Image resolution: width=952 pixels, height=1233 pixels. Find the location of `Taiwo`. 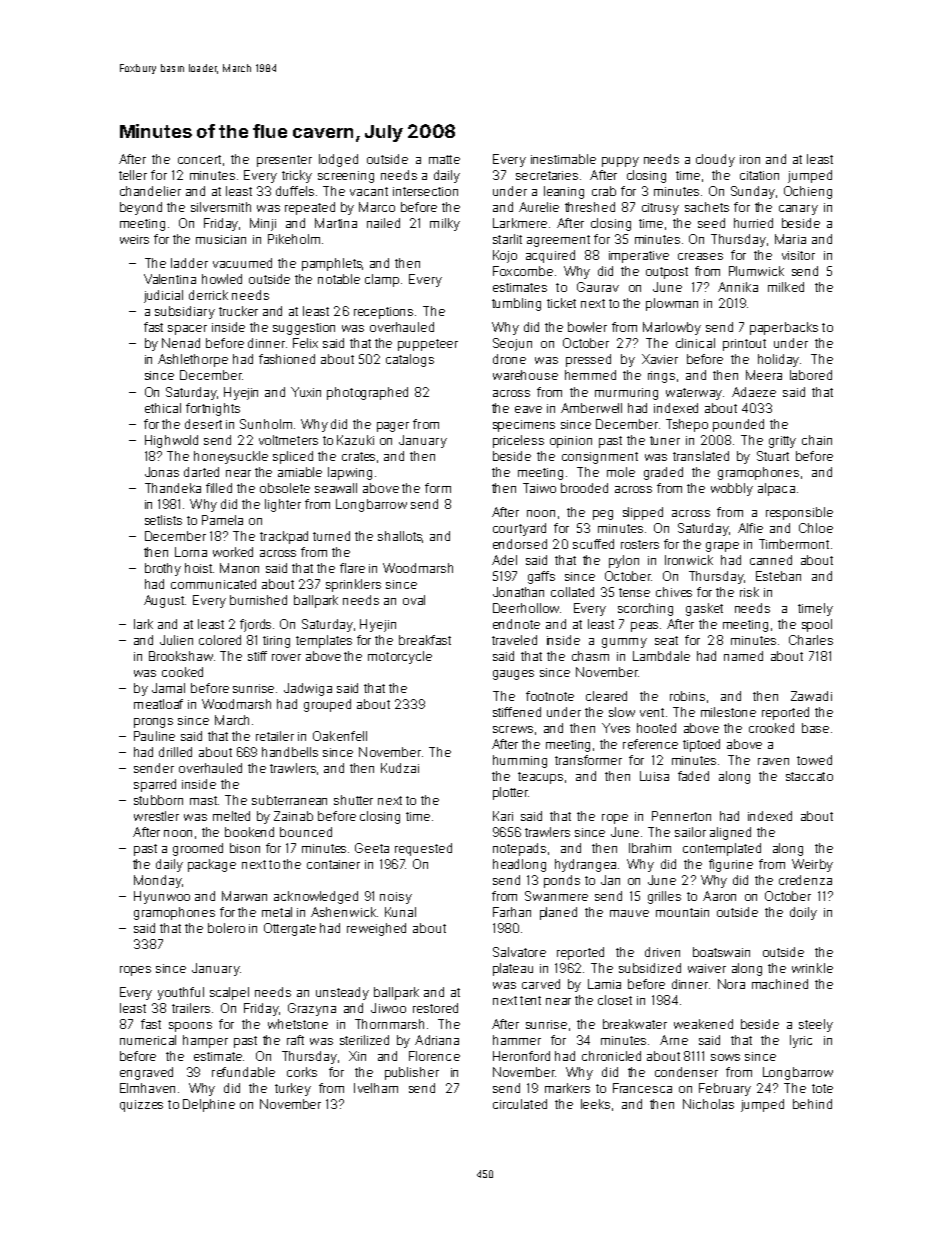

Taiwo is located at coordinates (539, 488).
